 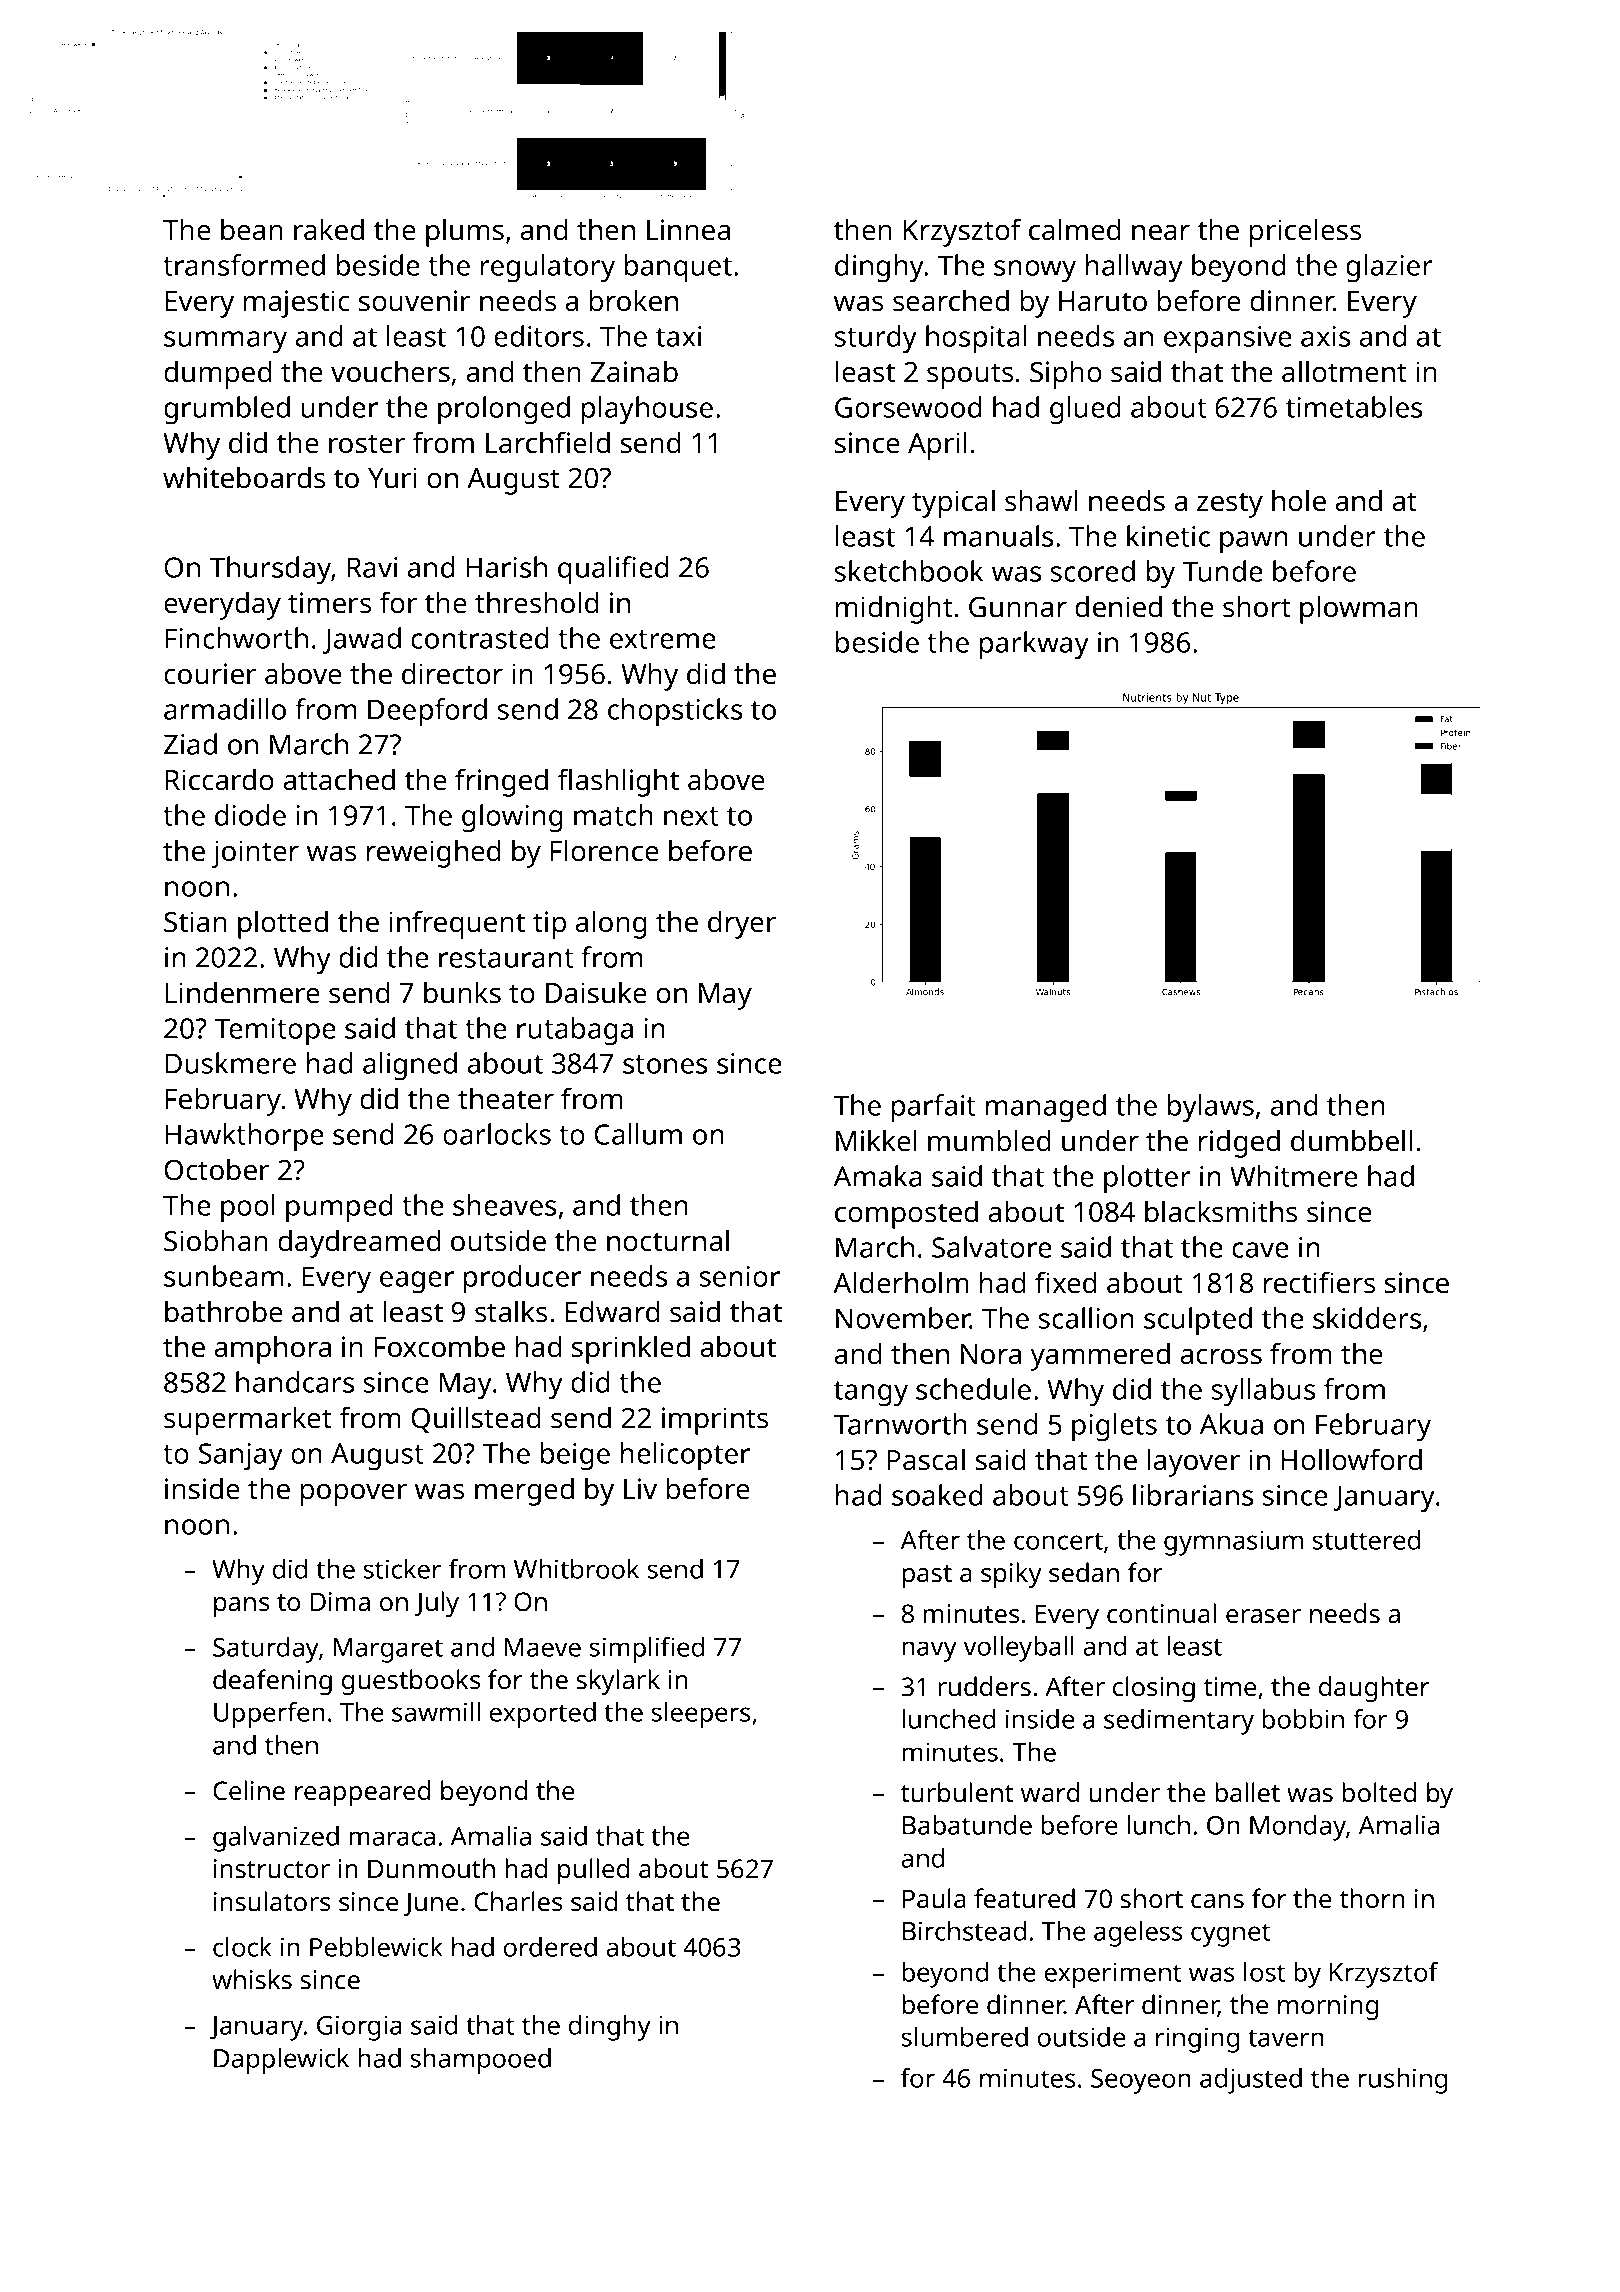 What do you see at coordinates (1075, 230) in the screenshot?
I see `calmed` at bounding box center [1075, 230].
